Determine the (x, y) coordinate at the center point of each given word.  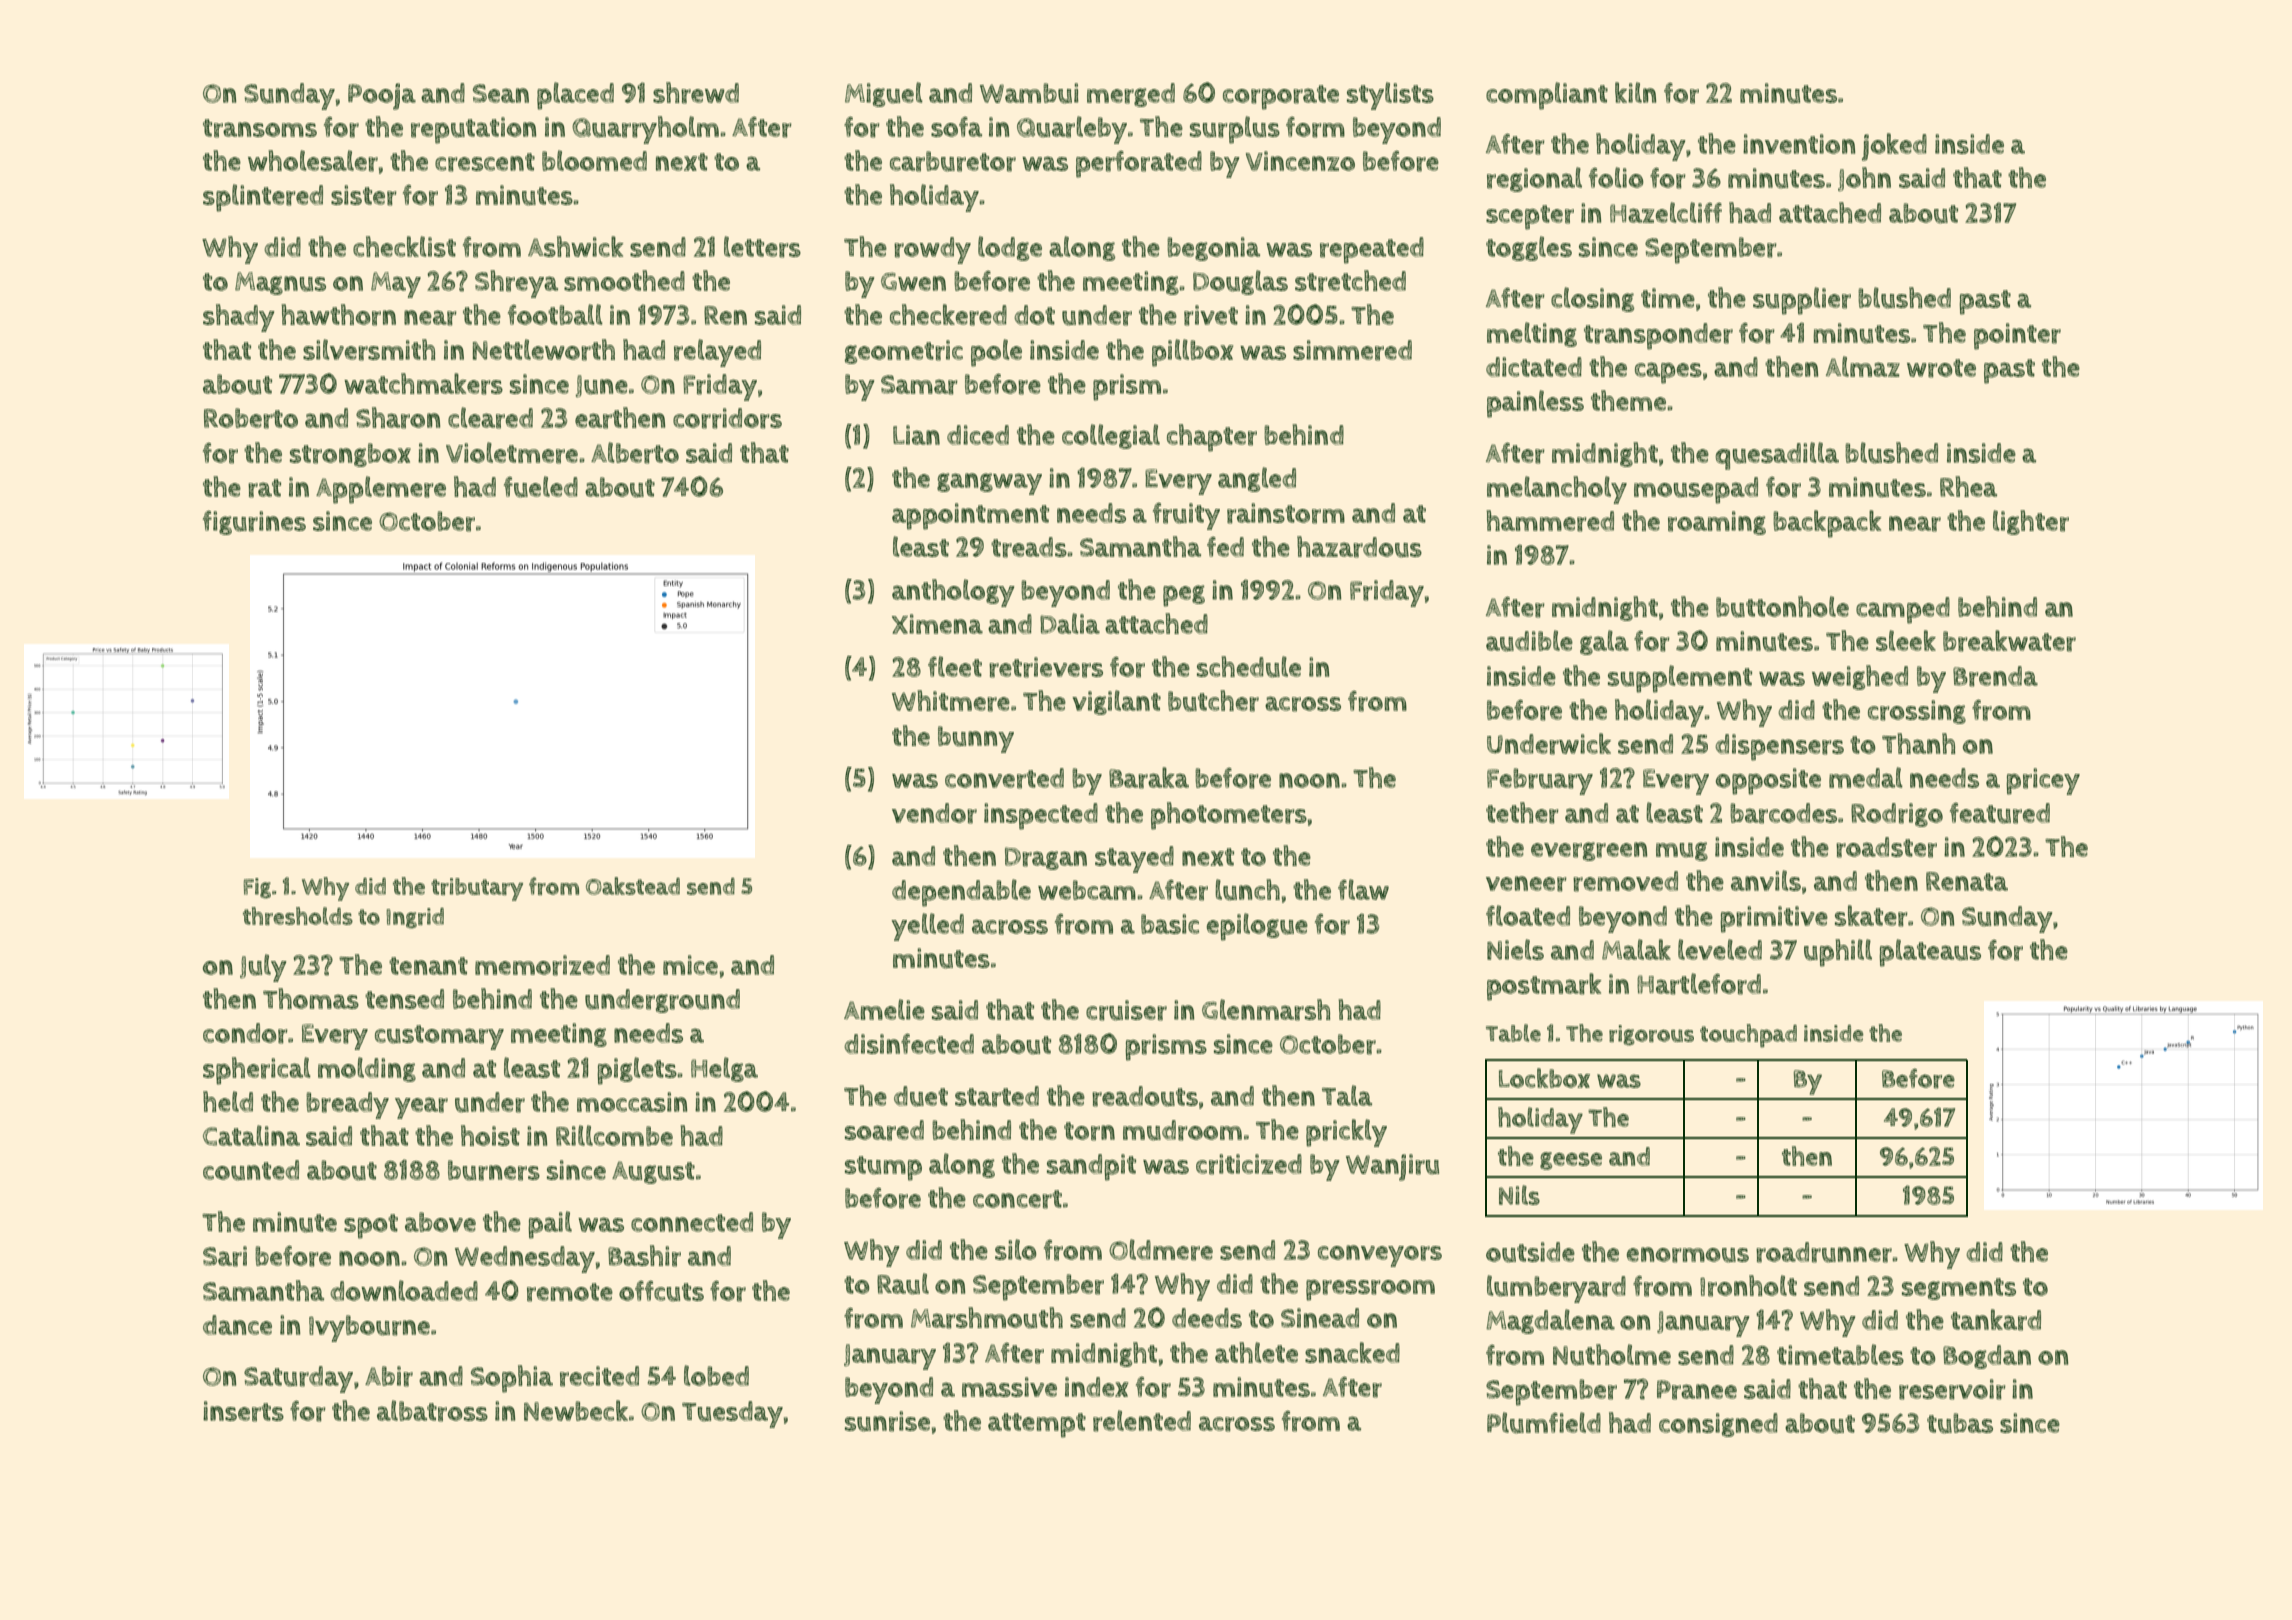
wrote (1941, 368)
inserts (243, 1411)
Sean (501, 93)
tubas (1960, 1423)
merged (1131, 95)
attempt (1037, 1425)
